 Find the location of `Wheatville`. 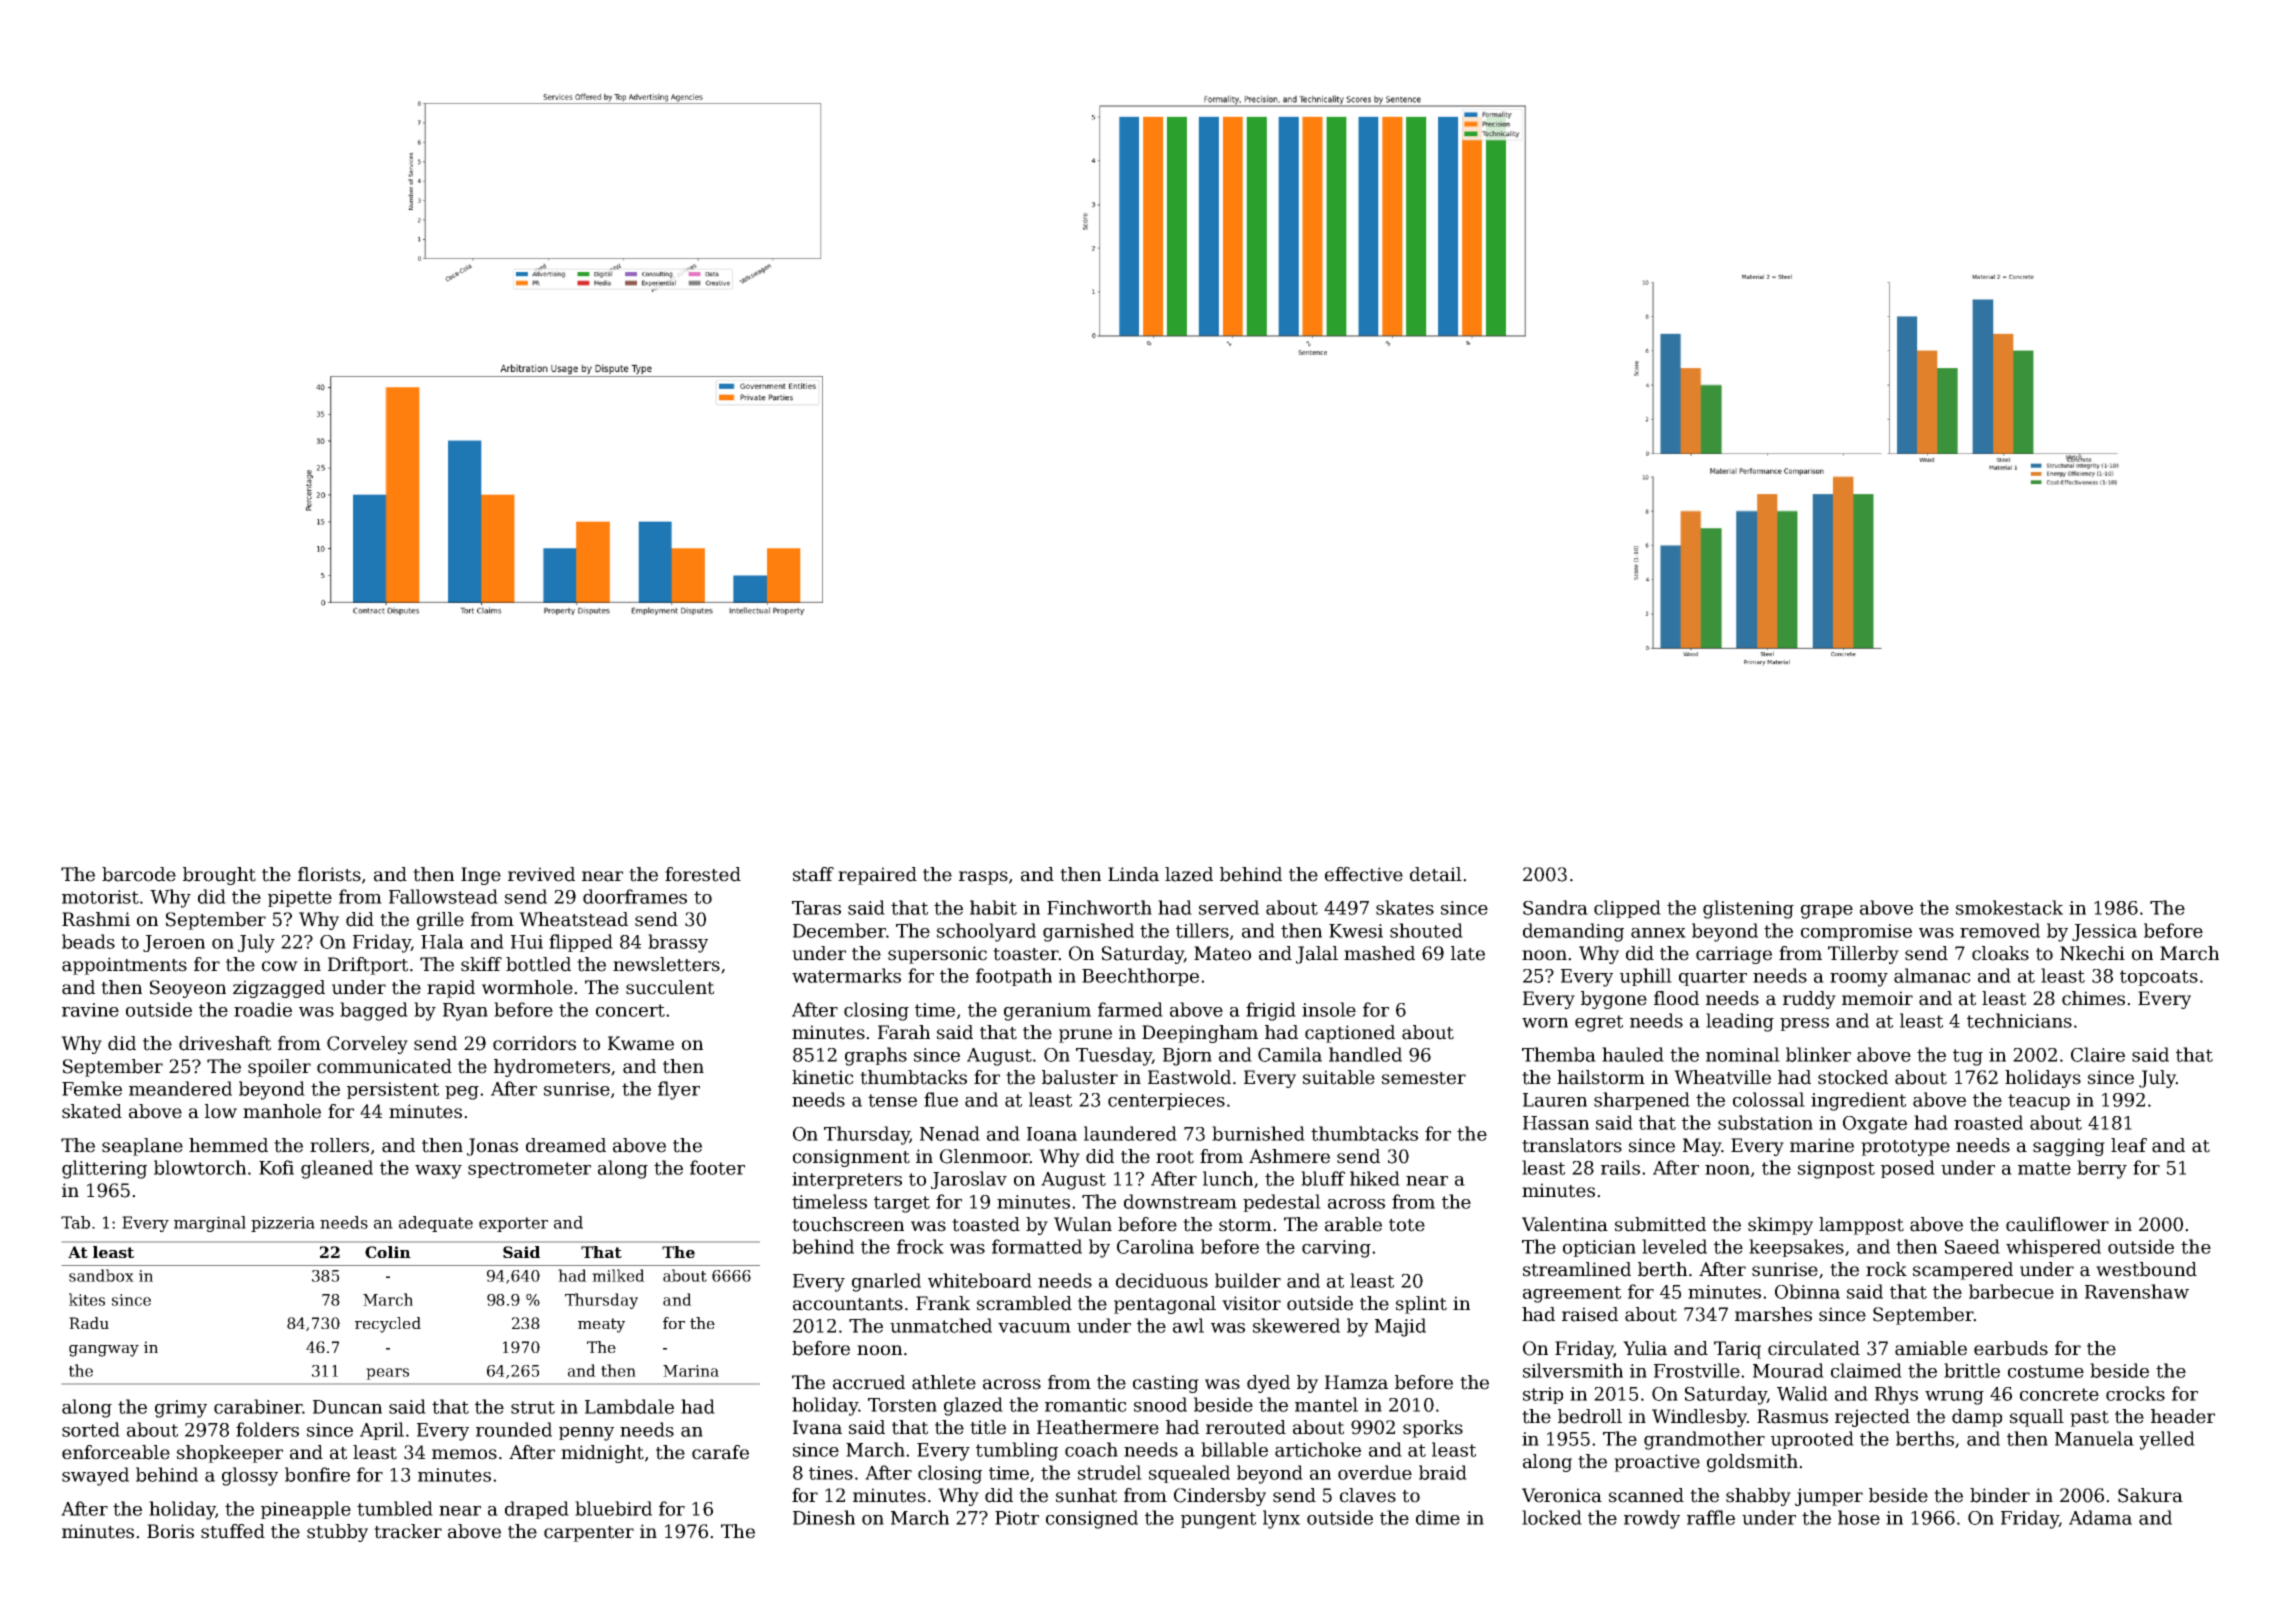

Wheatville is located at coordinates (1722, 1077).
